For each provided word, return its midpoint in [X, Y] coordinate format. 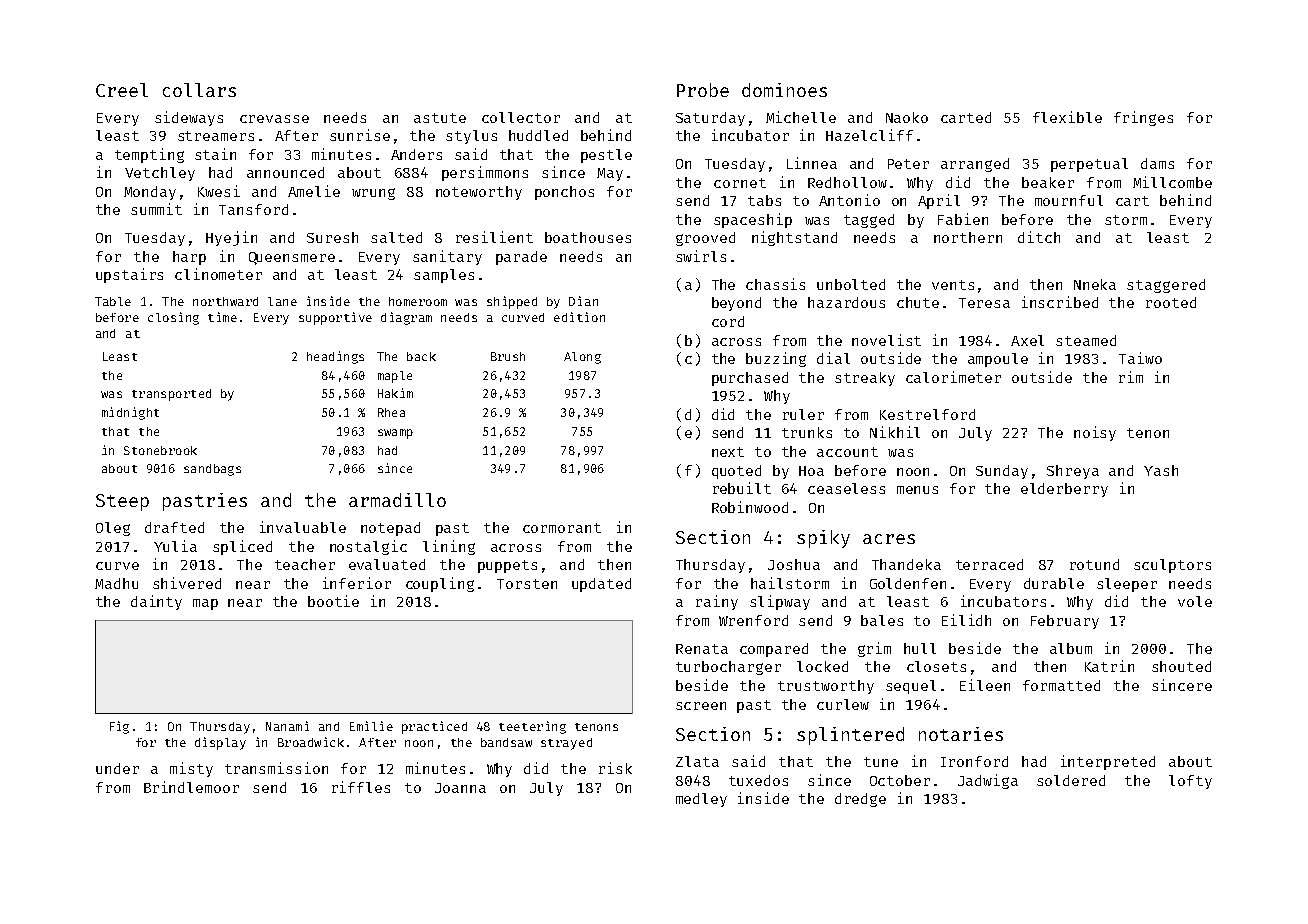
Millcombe [1172, 182]
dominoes [784, 90]
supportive [335, 318]
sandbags [212, 470]
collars [199, 90]
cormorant [562, 528]
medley [701, 800]
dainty [156, 602]
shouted [1181, 666]
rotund [1094, 564]
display [220, 743]
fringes [1143, 118]
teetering [532, 727]
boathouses [588, 237]
